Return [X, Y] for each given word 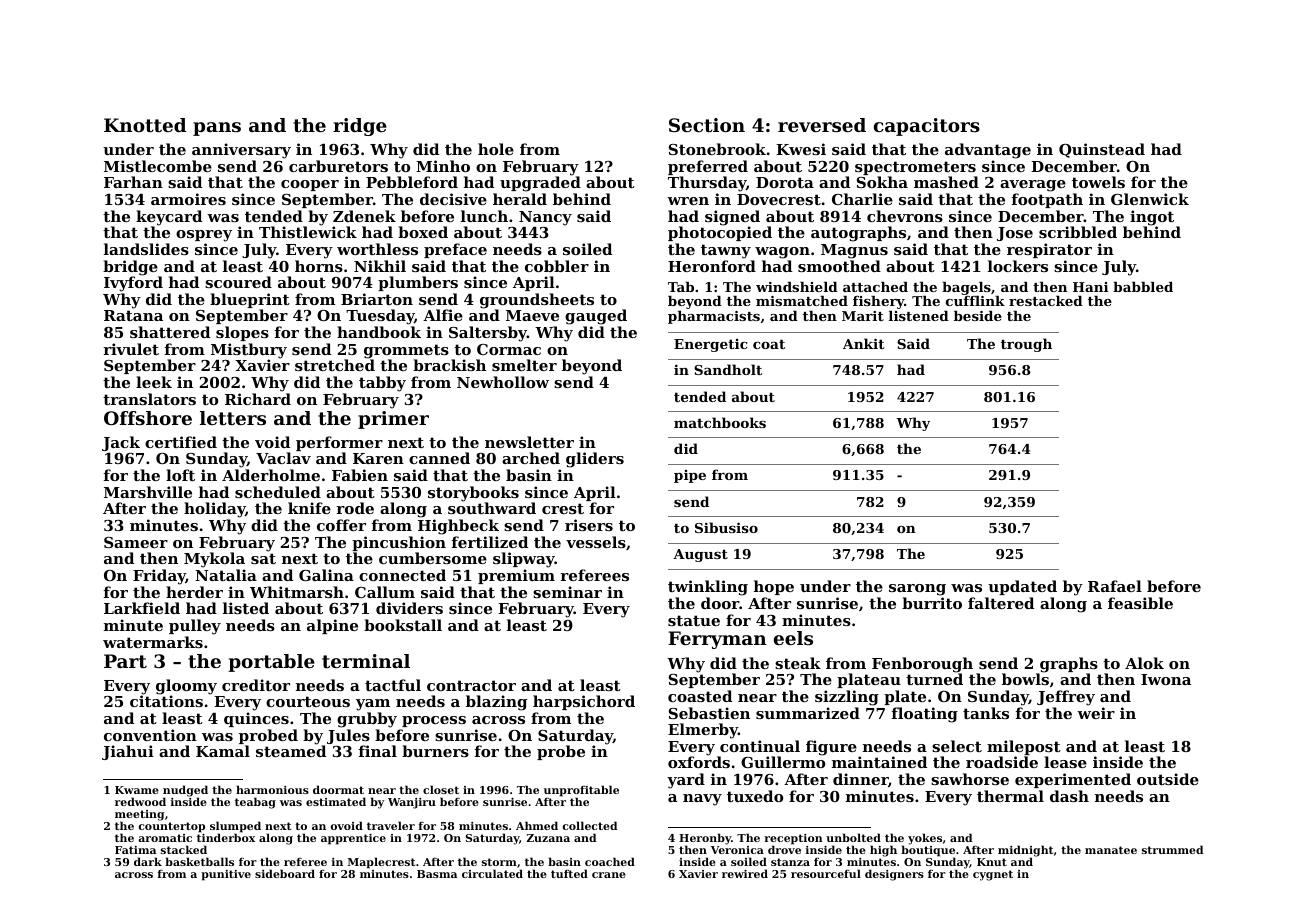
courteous [308, 701]
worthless [377, 249]
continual [760, 746]
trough [1026, 345]
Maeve [532, 315]
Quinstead [1102, 150]
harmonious [272, 789]
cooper [310, 185]
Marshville [148, 492]
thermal [1010, 796]
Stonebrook [717, 149]
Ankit [864, 343]
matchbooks [720, 422]
